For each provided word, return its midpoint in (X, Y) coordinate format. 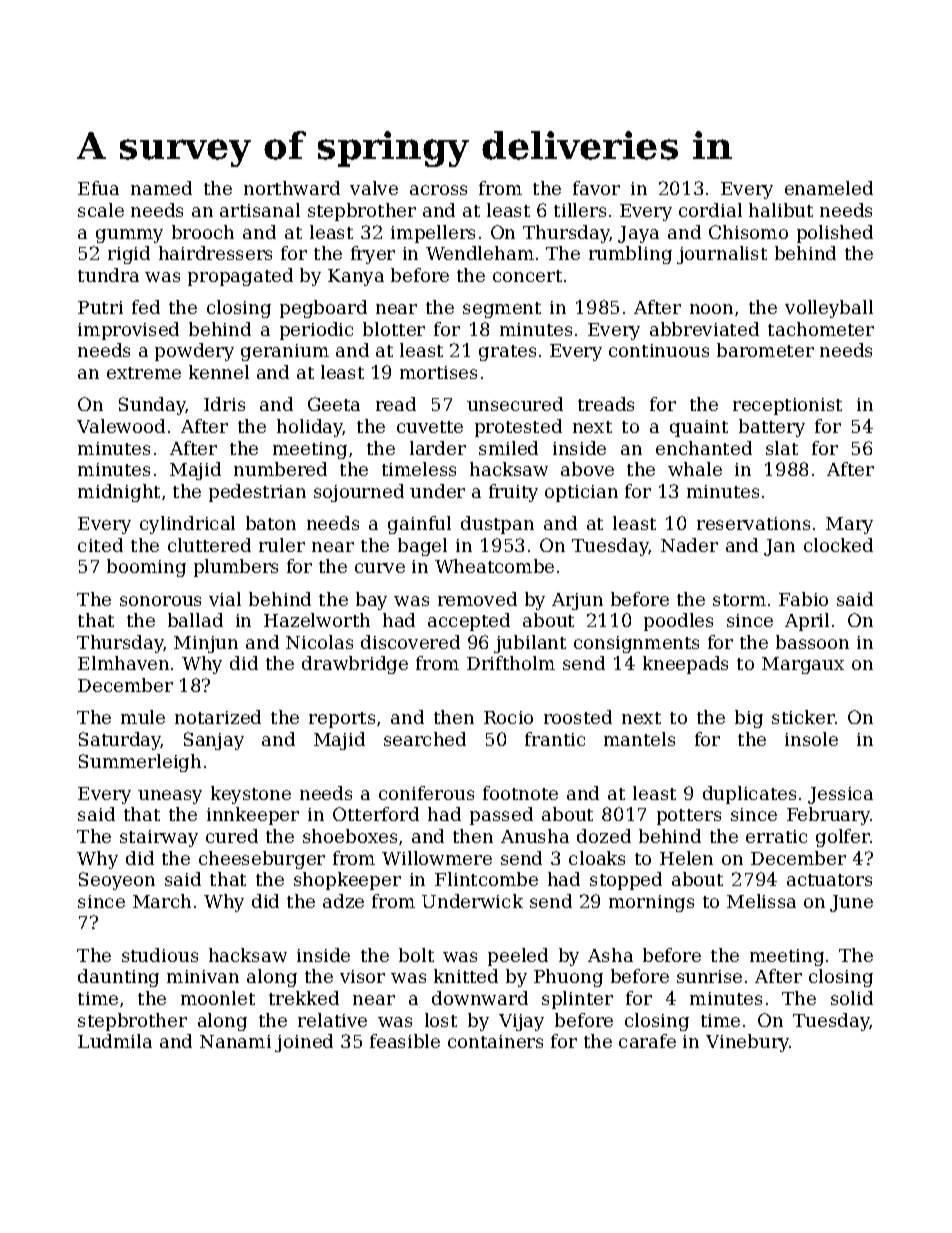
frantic (555, 739)
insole (811, 739)
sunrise (709, 976)
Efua (98, 188)
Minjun (206, 644)
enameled (829, 188)
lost (441, 1020)
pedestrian (257, 493)
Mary (849, 525)
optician (581, 493)
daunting (118, 978)
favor (596, 188)
